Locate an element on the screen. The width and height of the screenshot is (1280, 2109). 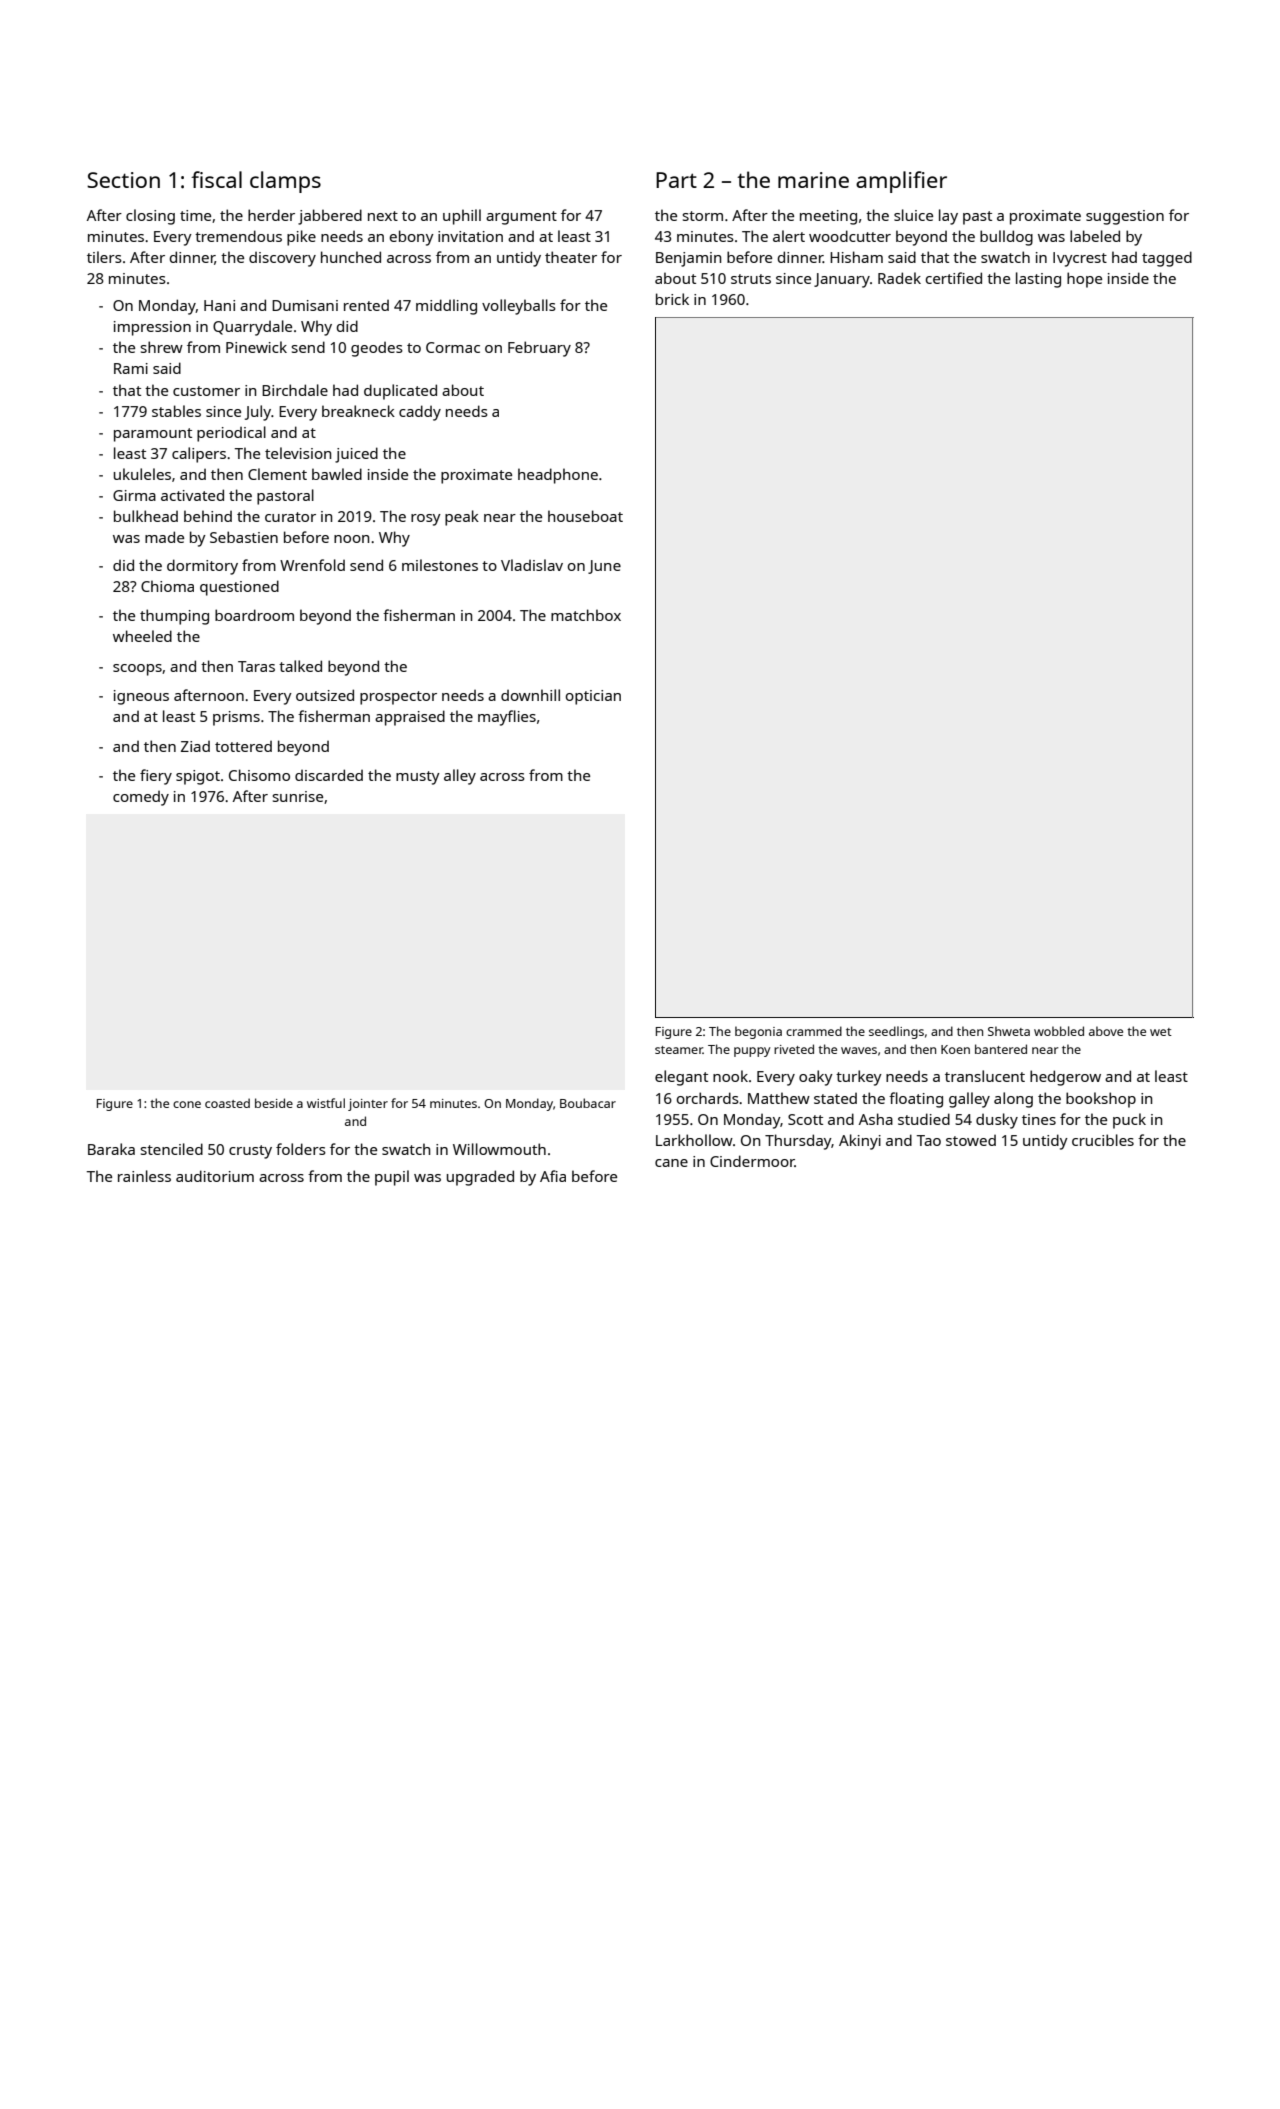
jointer is located at coordinates (368, 1105).
